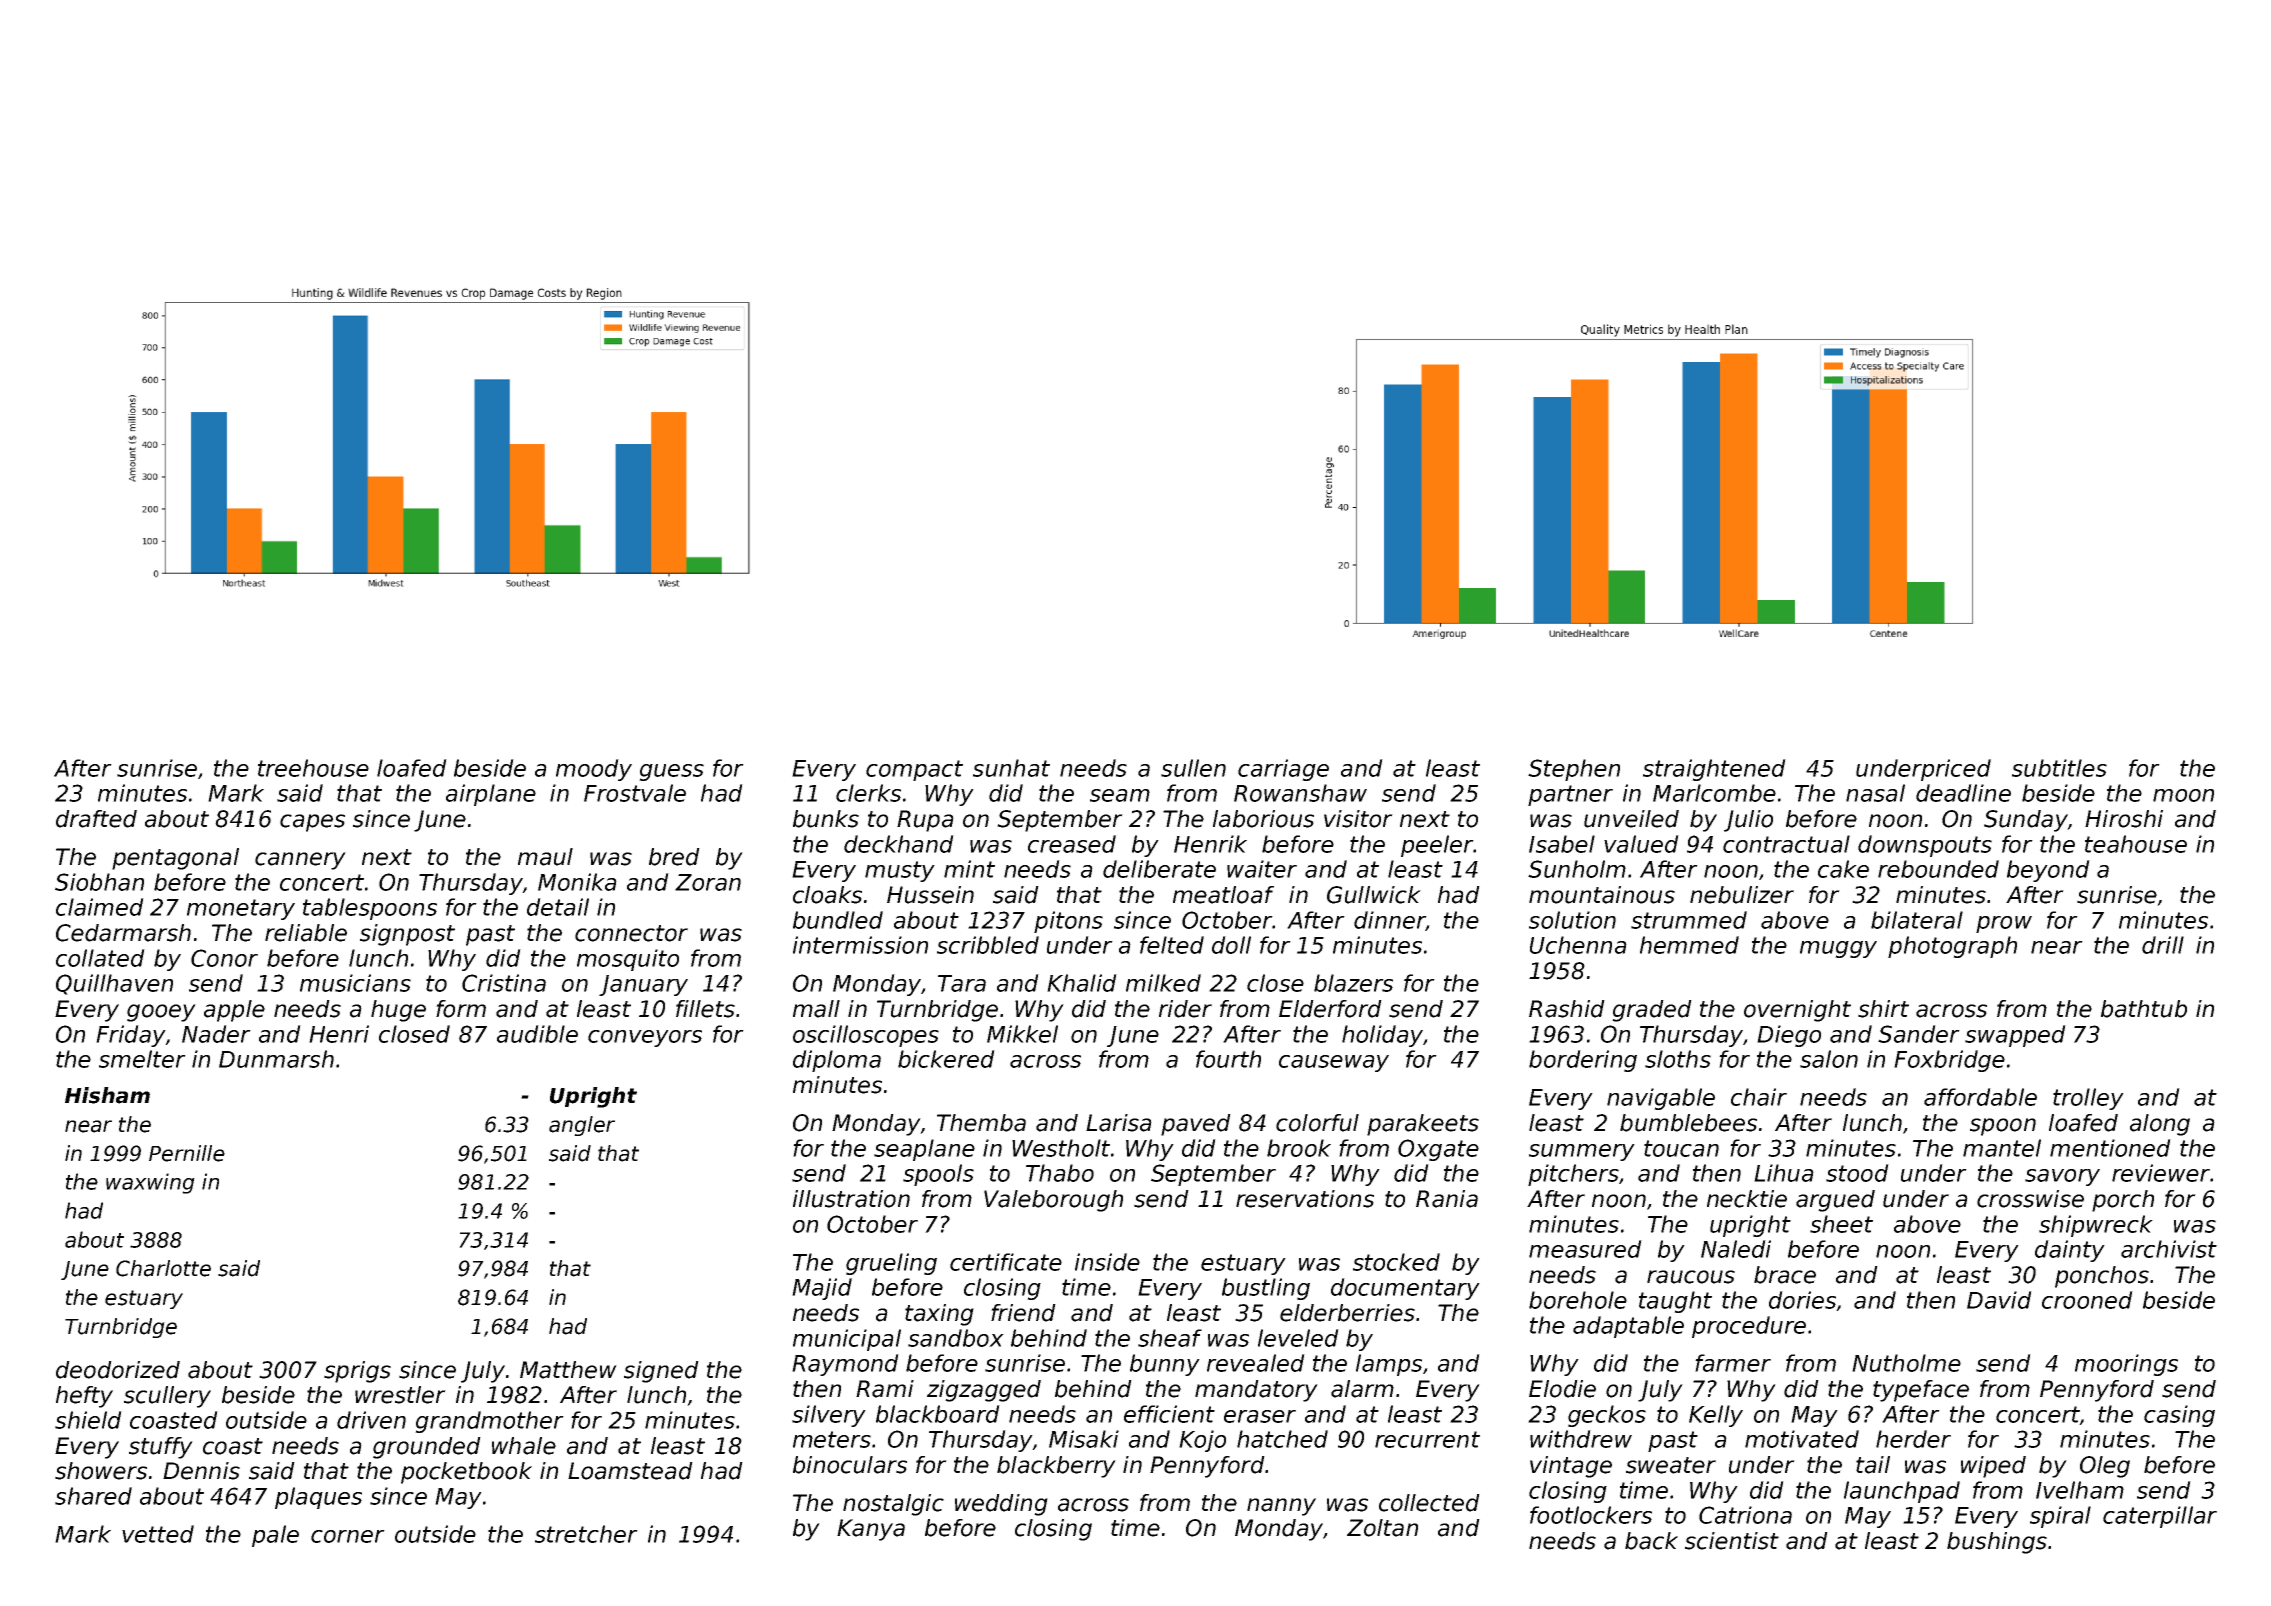  I want to click on drafted, so click(96, 819).
